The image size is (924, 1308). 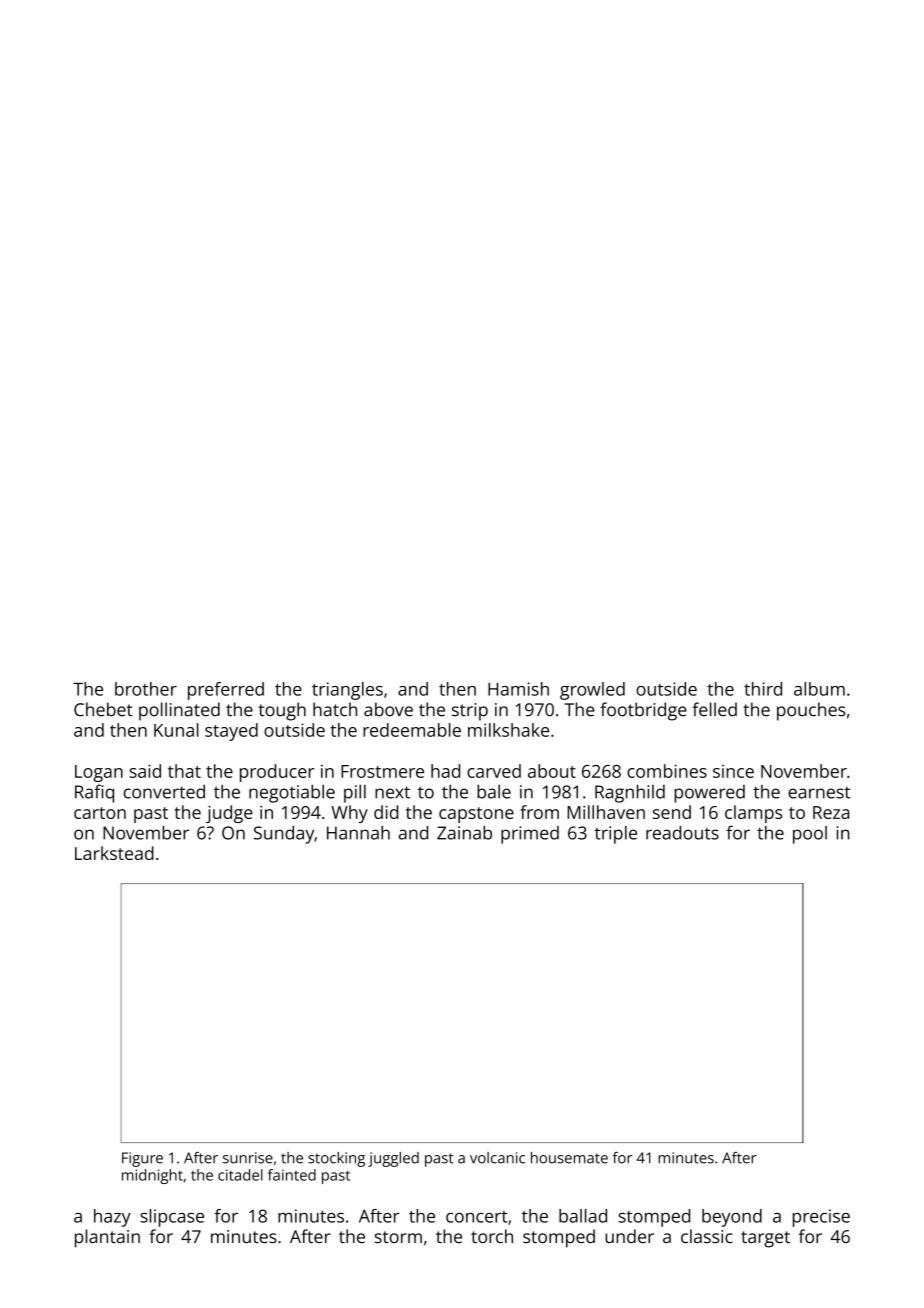 I want to click on earnest, so click(x=819, y=793).
